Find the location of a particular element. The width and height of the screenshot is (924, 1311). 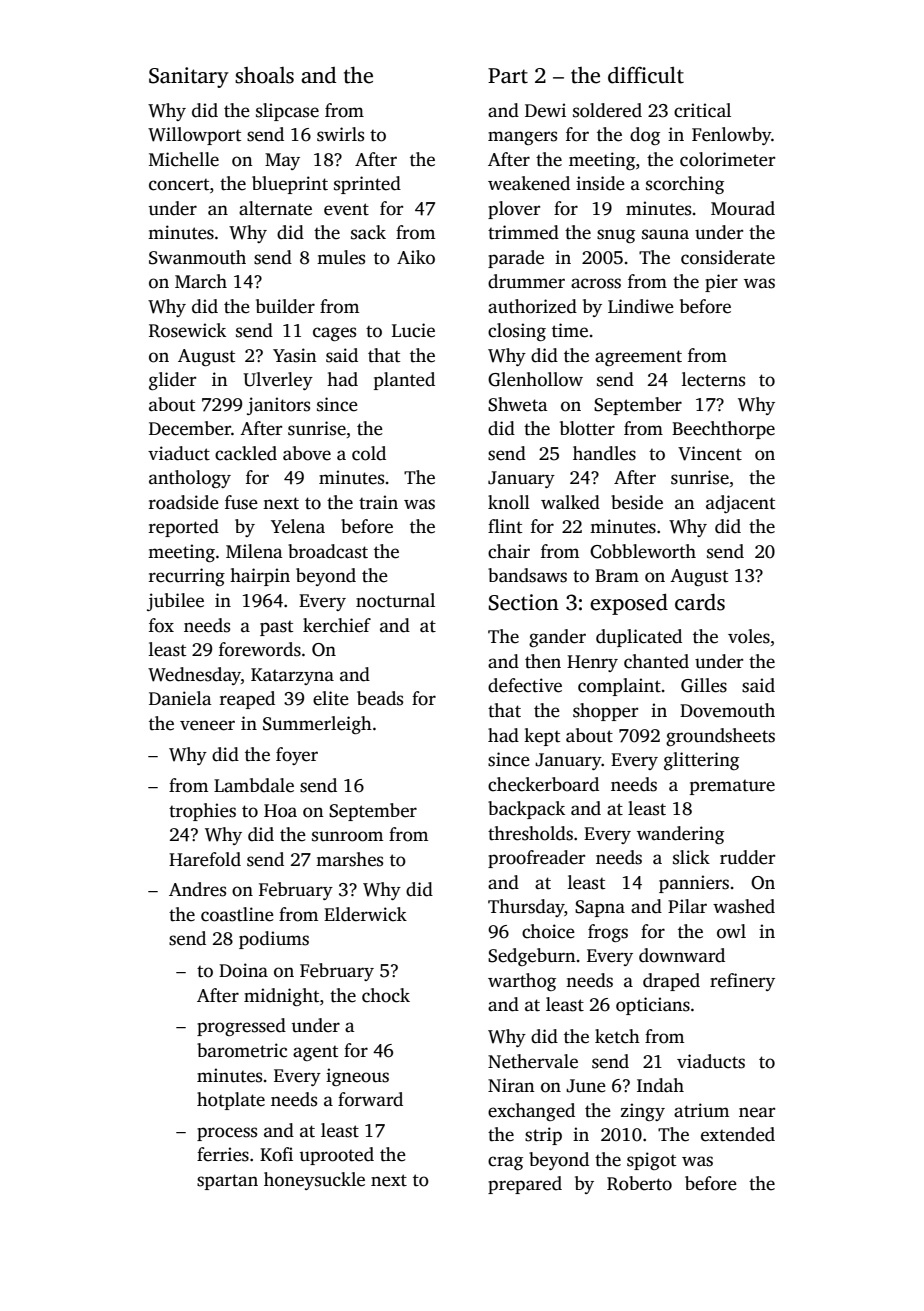

Katarzyna is located at coordinates (292, 676).
